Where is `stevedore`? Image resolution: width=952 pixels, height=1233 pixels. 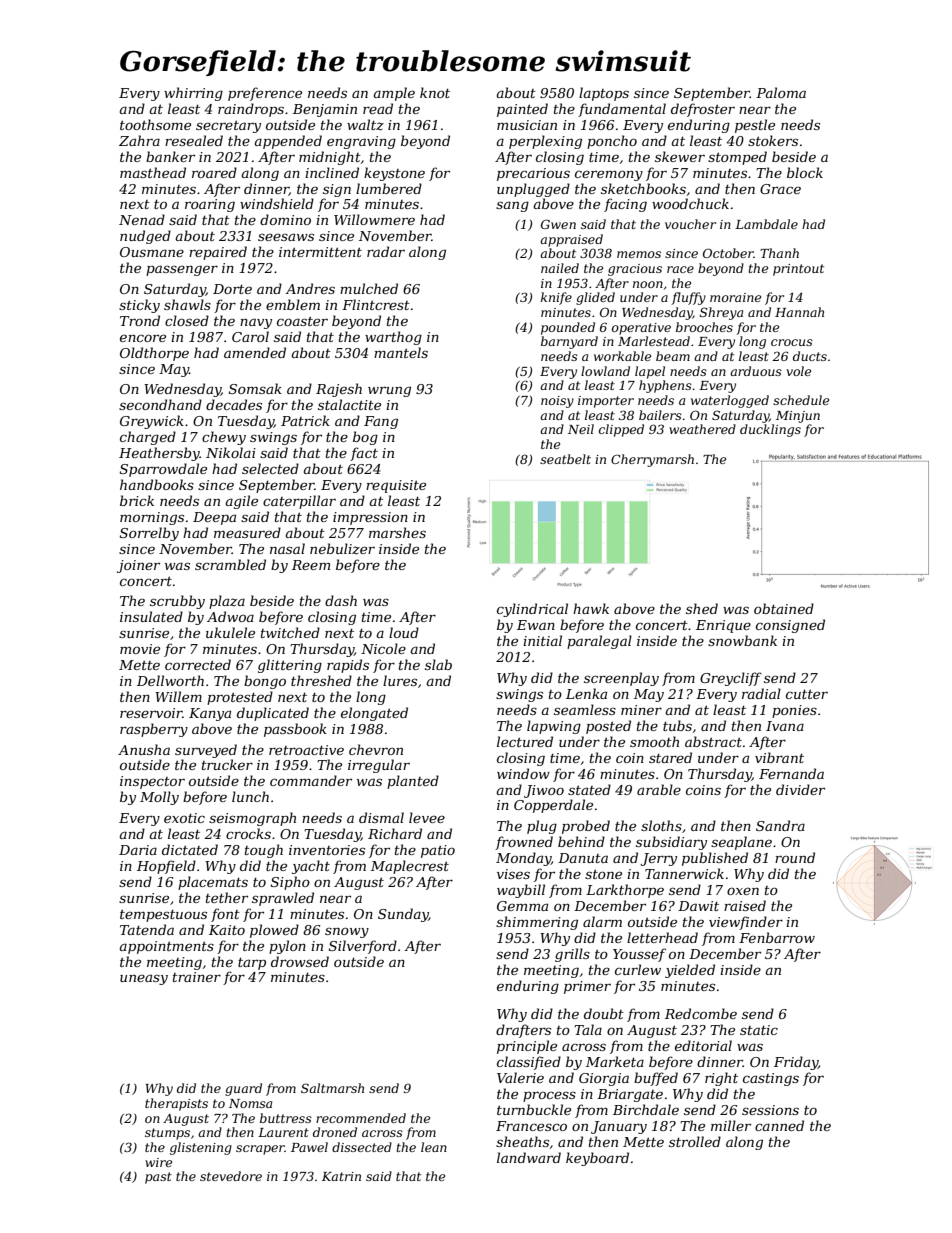
stevedore is located at coordinates (231, 1176).
